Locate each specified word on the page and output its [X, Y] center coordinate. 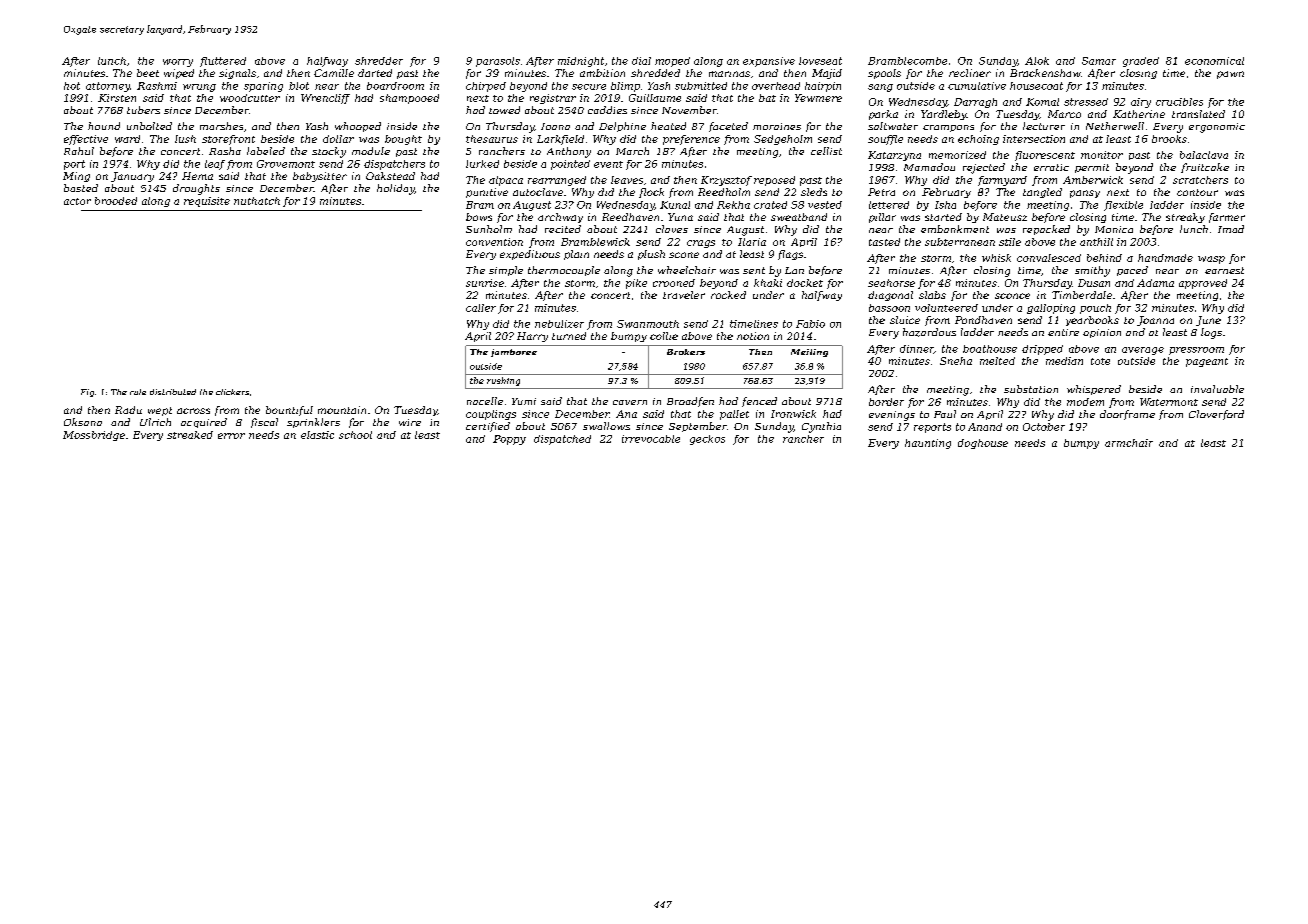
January [132, 177]
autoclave [538, 192]
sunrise [485, 283]
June [1208, 321]
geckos [707, 440]
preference [691, 140]
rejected [984, 168]
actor [77, 201]
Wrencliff [325, 99]
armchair [1129, 443]
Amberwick [1093, 180]
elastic [317, 435]
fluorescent [1045, 156]
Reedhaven [630, 217]
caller [481, 308]
